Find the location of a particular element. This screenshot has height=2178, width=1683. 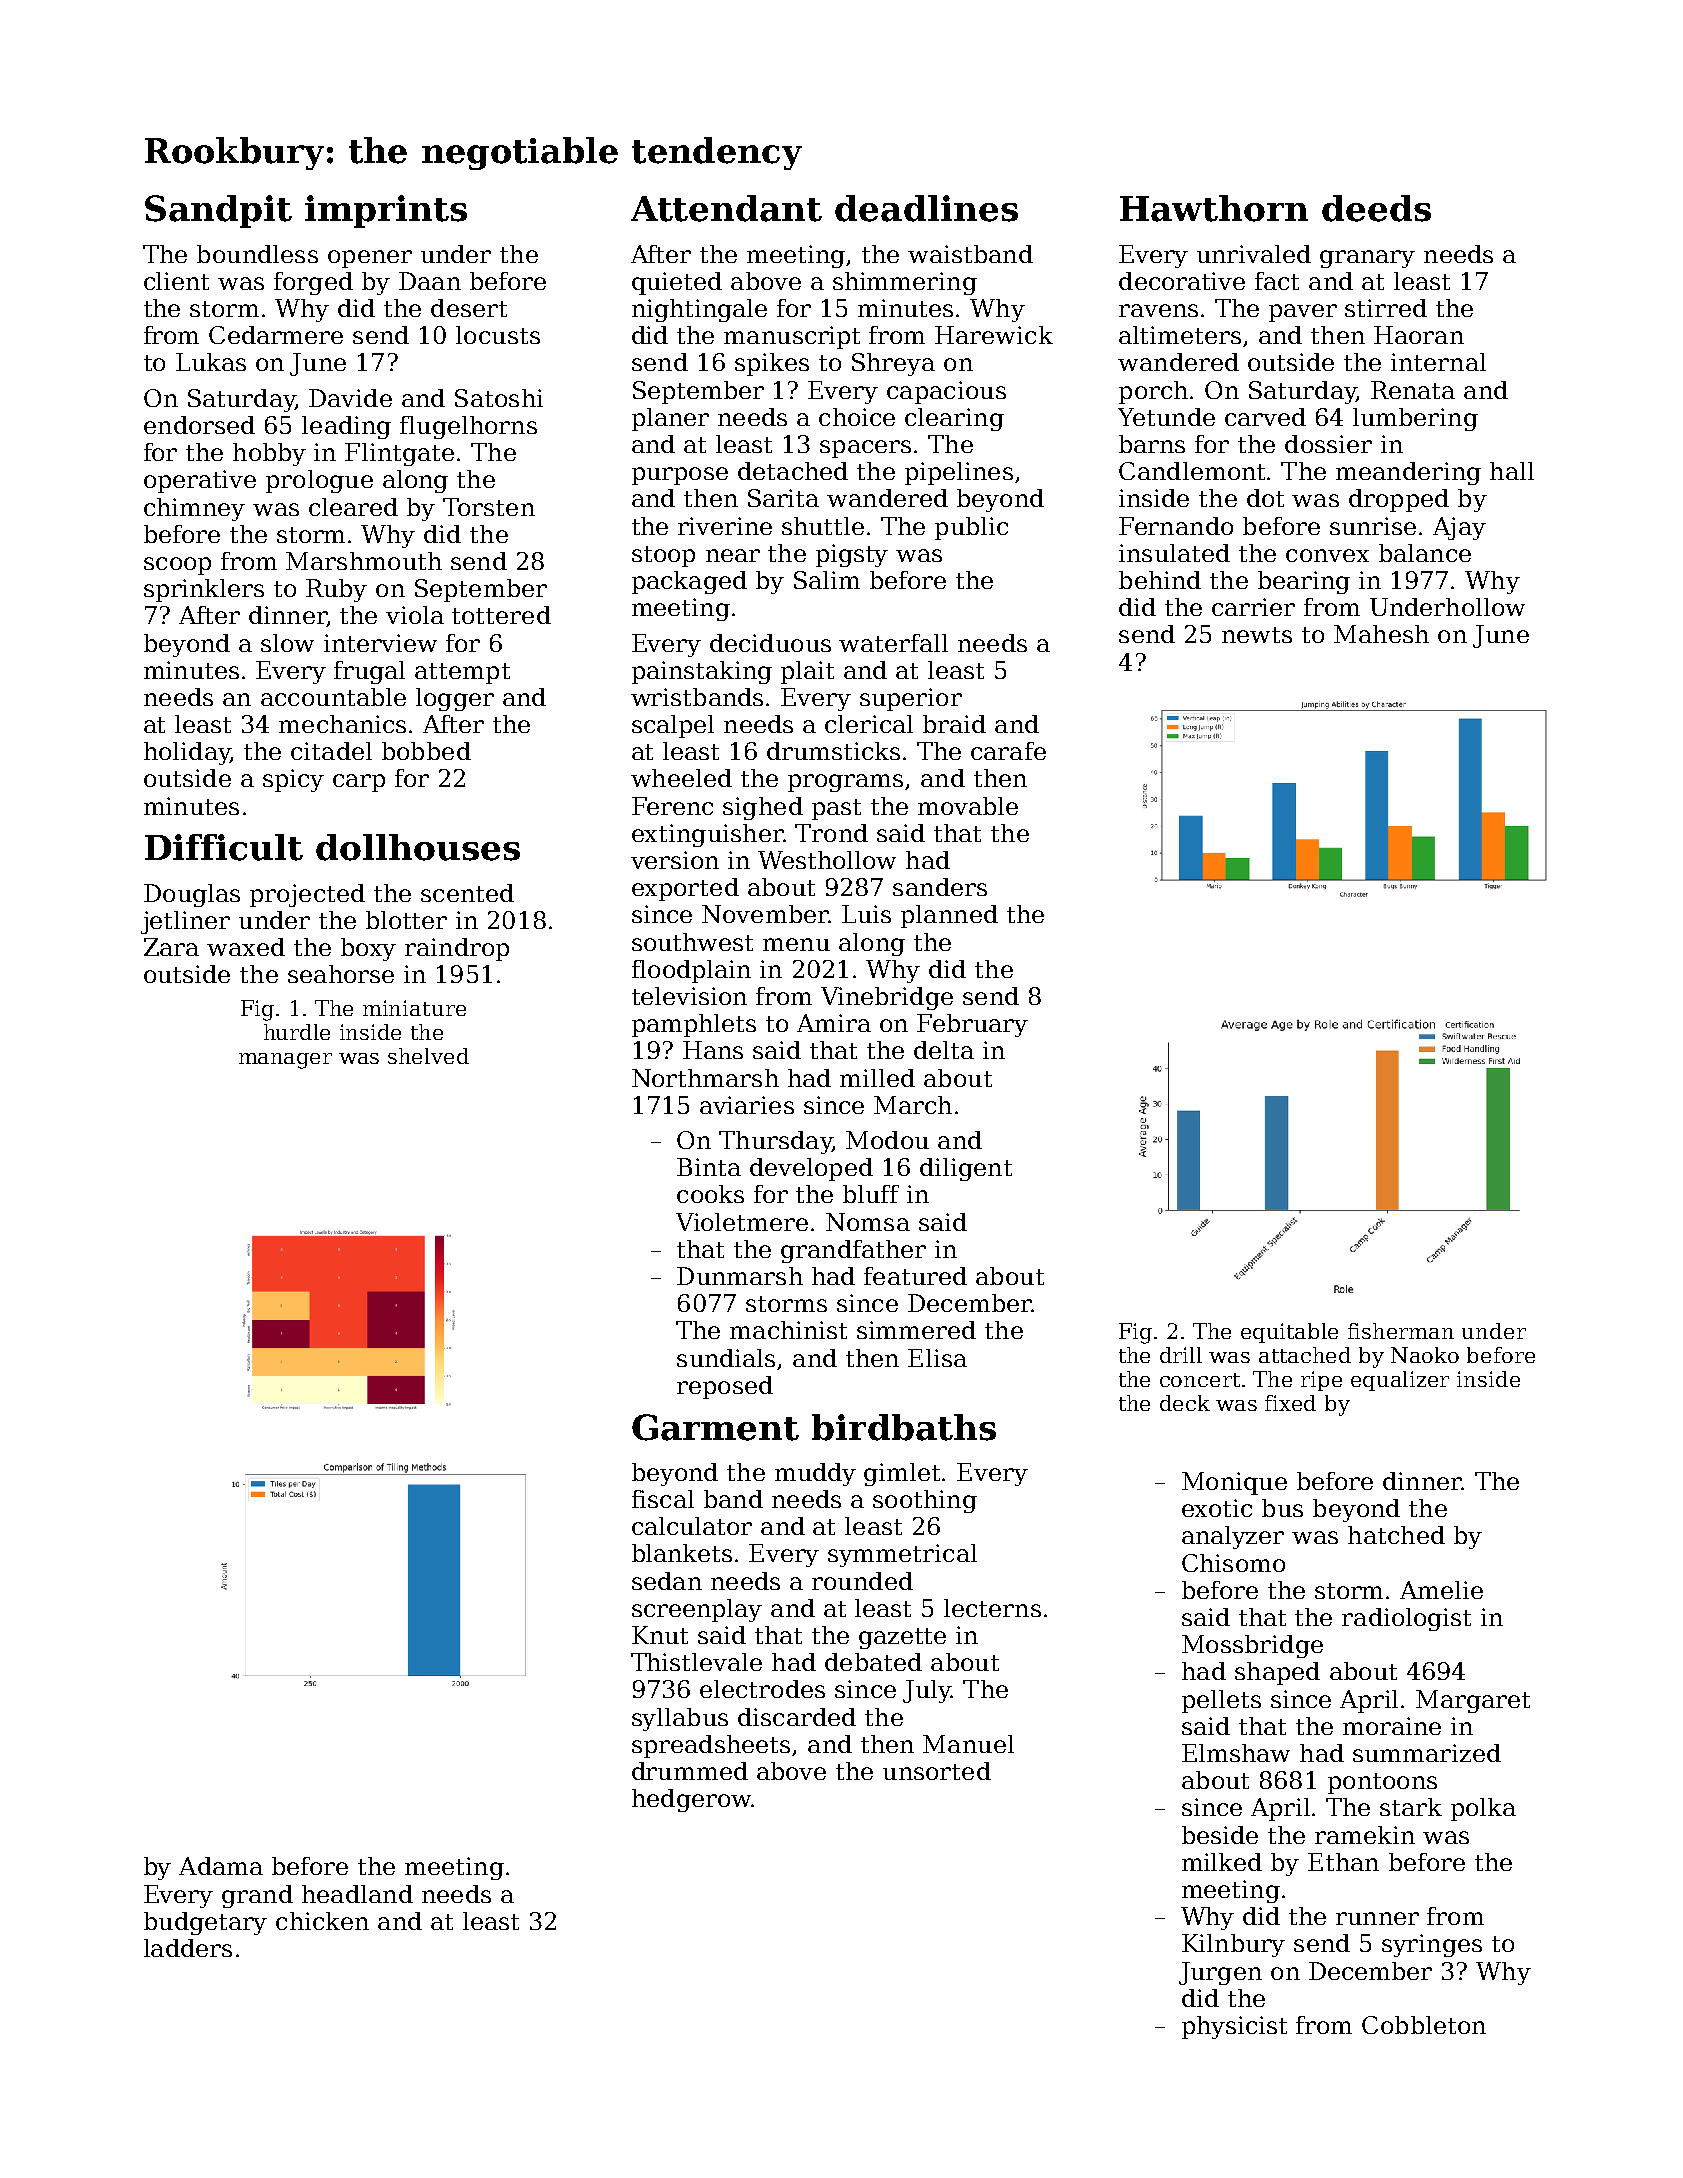

detached is located at coordinates (793, 471).
